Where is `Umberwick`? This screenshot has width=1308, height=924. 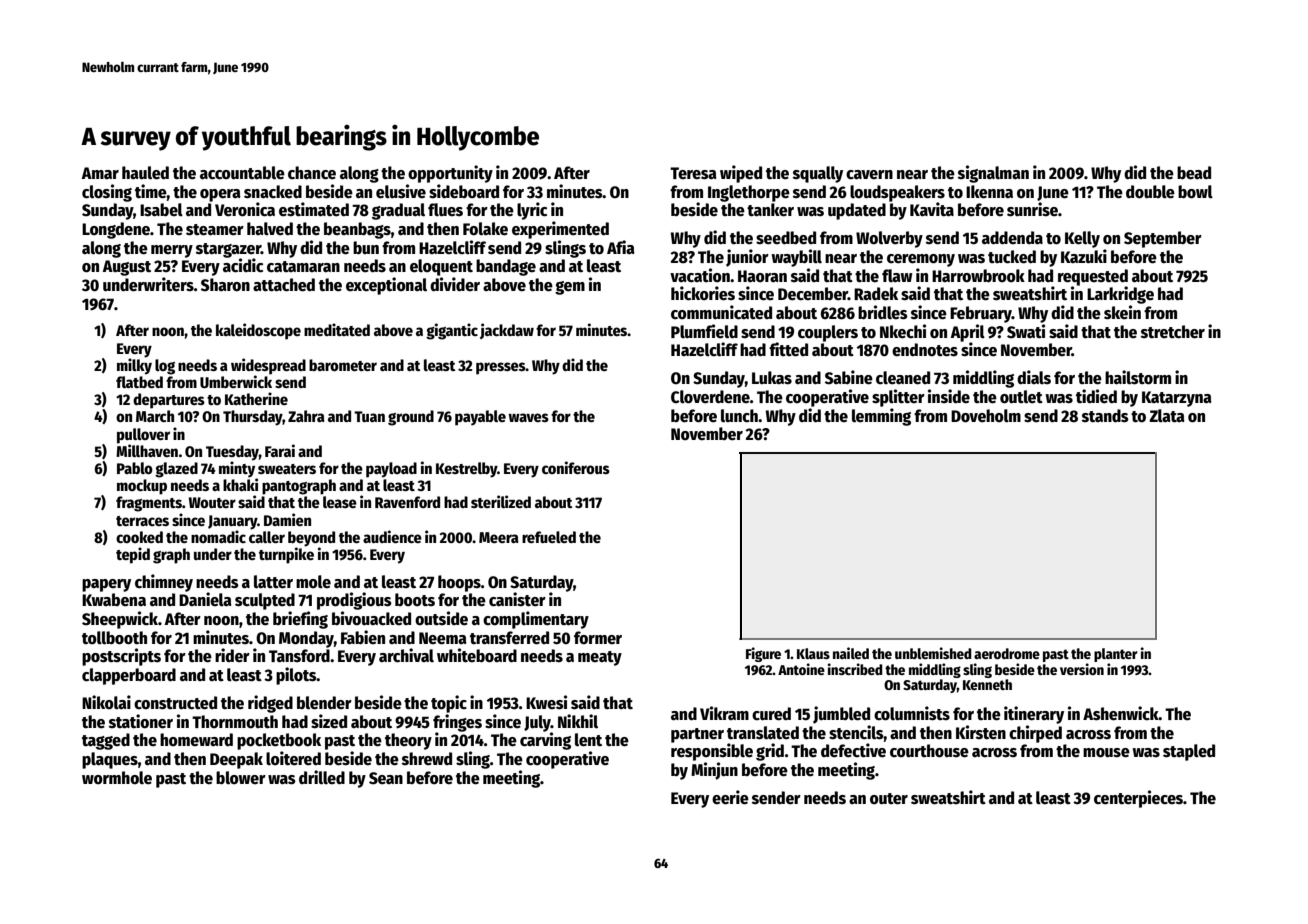
Umberwick is located at coordinates (236, 381).
